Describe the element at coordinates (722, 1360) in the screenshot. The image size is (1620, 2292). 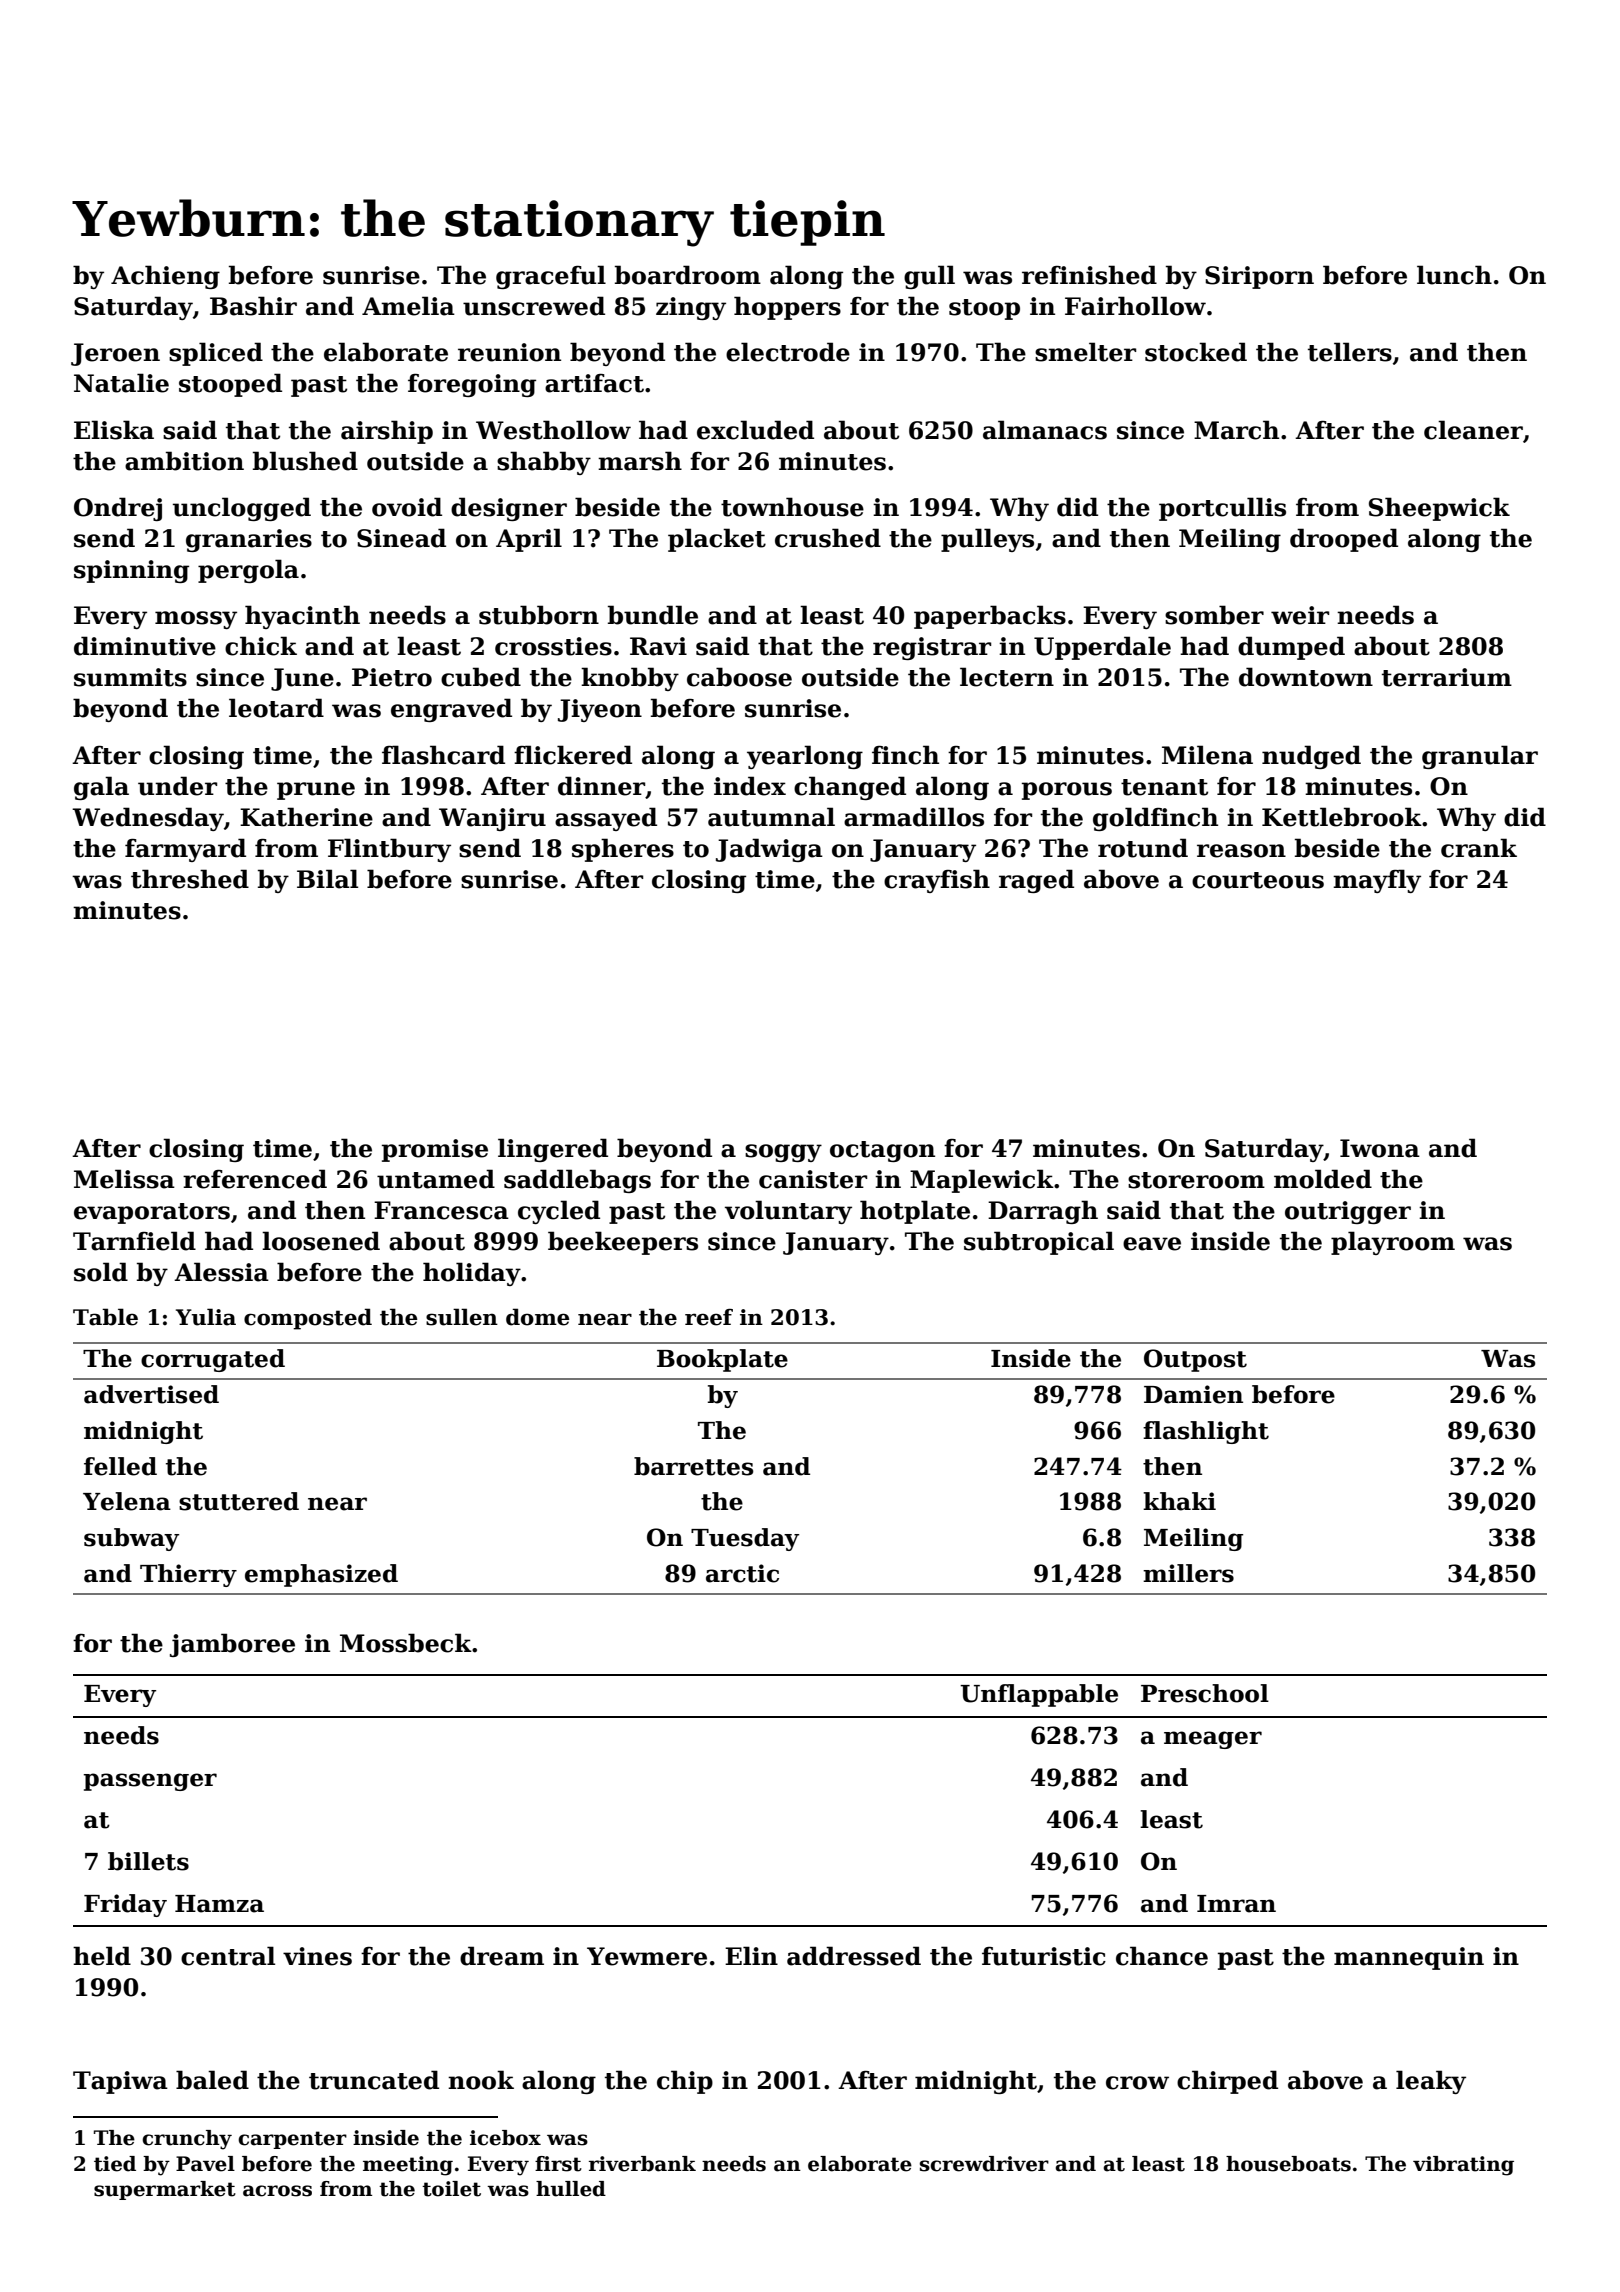
I see `Bookplate` at that location.
